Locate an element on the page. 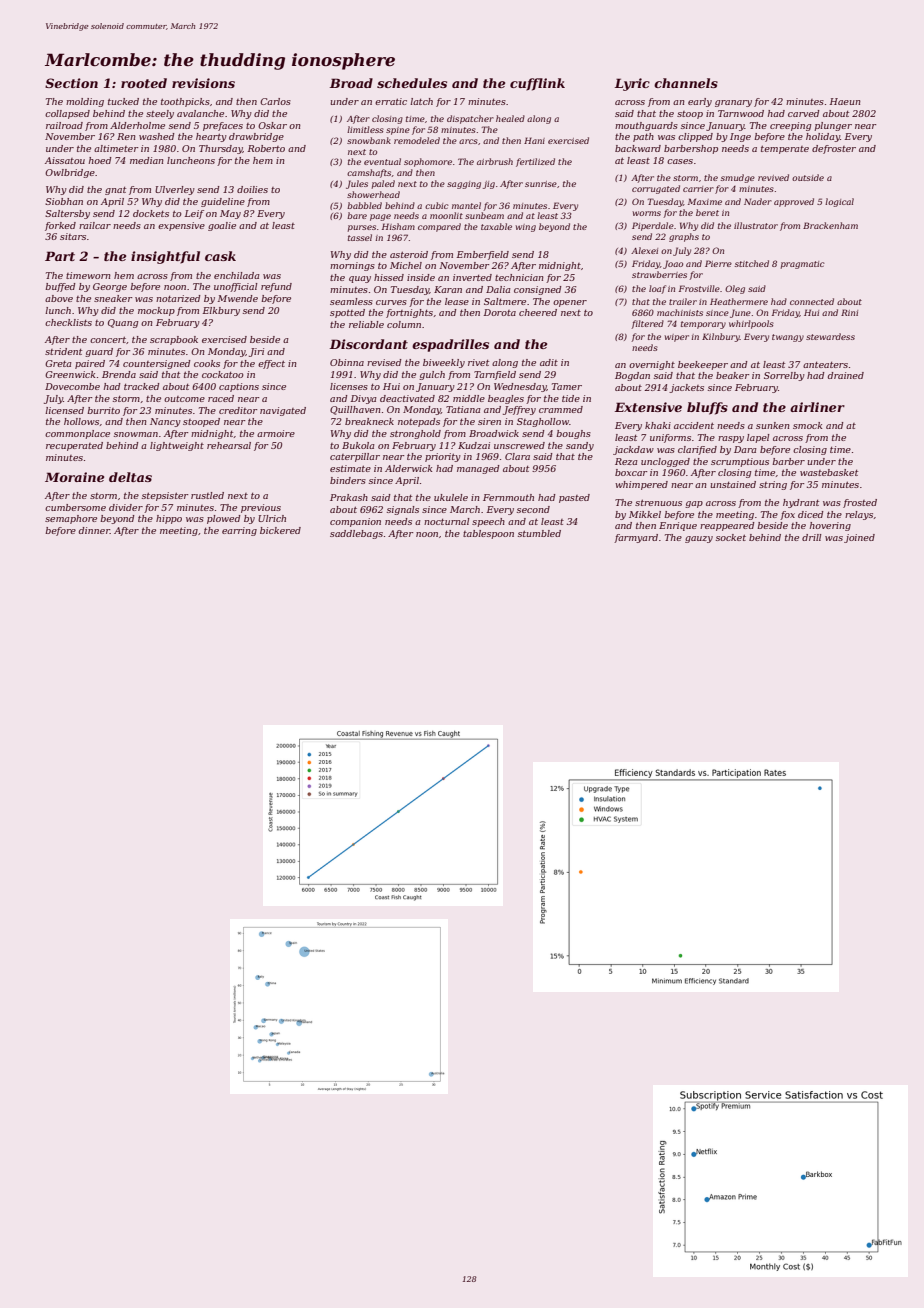 The width and height of the page is (924, 1308). channels is located at coordinates (686, 83).
